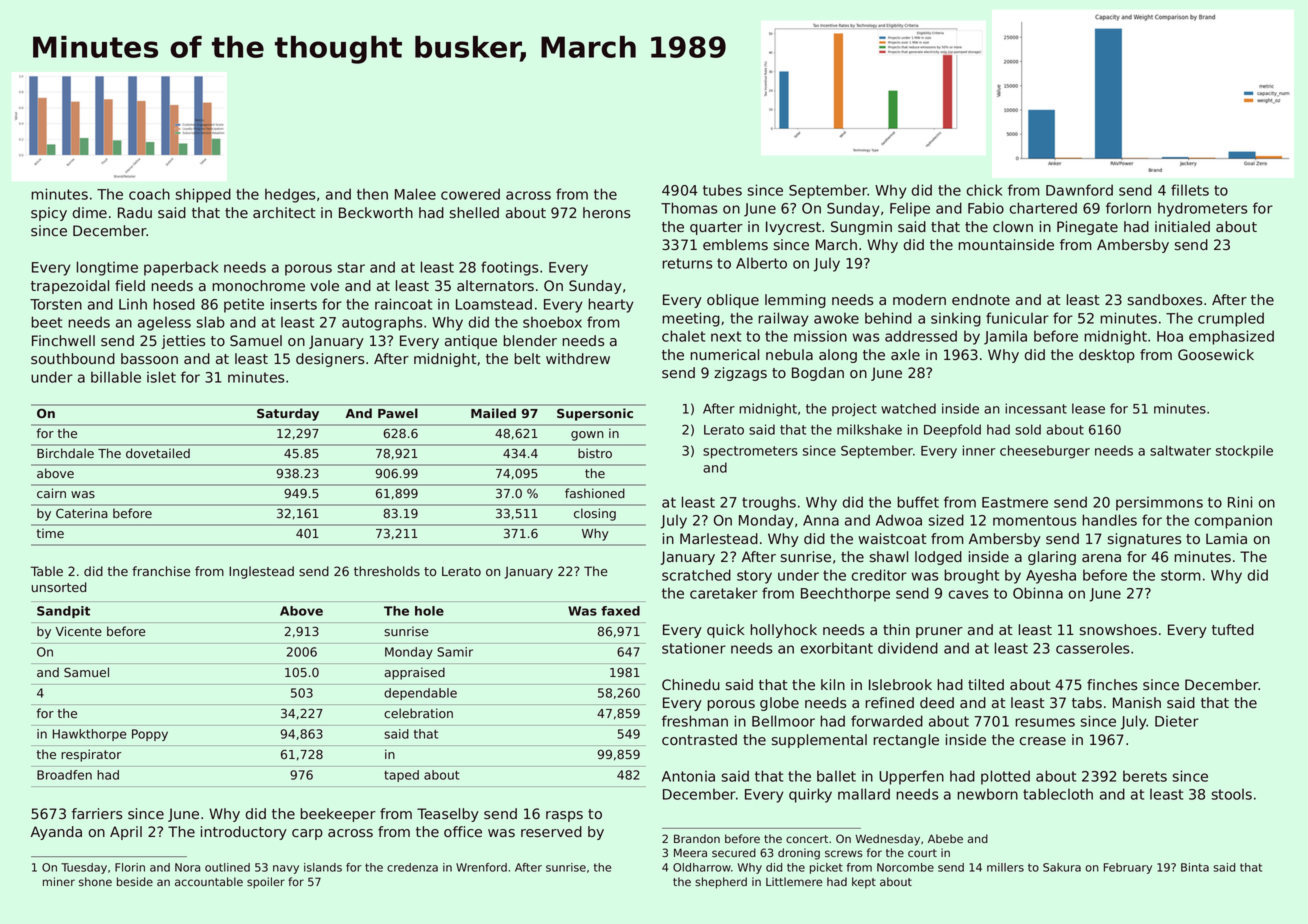 The height and width of the screenshot is (924, 1308). What do you see at coordinates (1203, 209) in the screenshot?
I see `hydrometers` at bounding box center [1203, 209].
